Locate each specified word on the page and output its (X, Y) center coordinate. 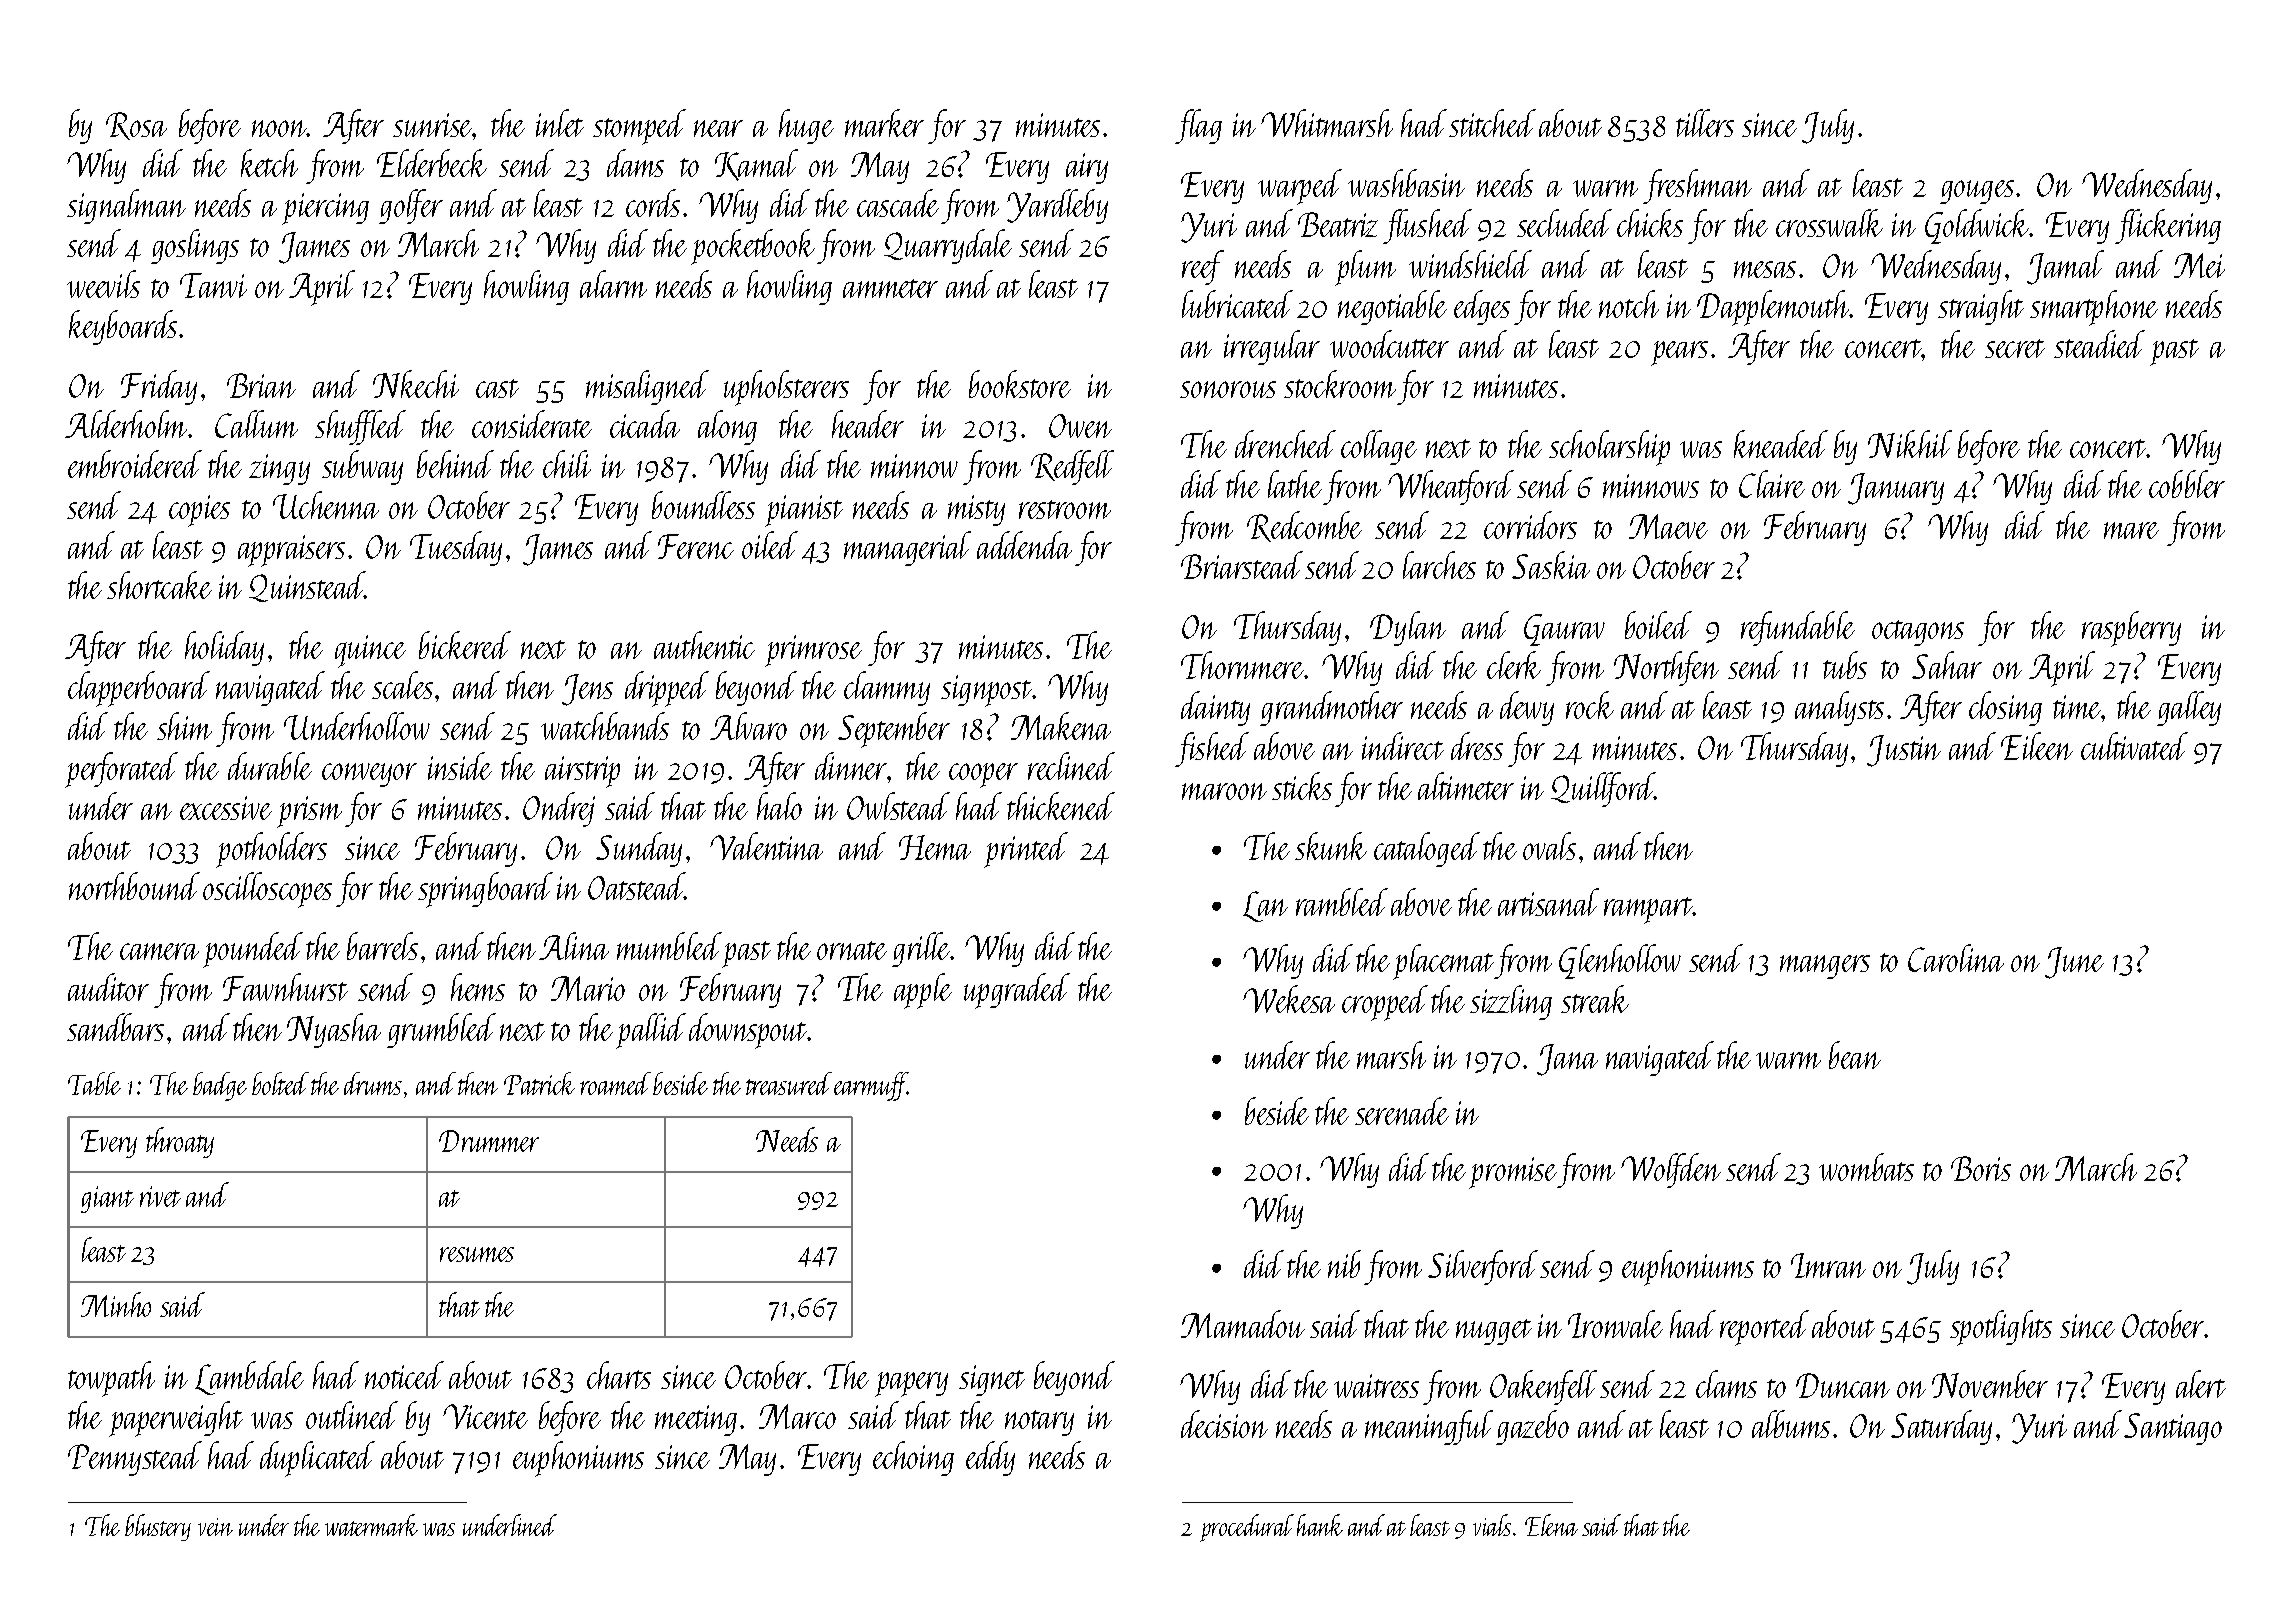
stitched (1492, 123)
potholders (271, 850)
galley (2189, 708)
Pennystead (135, 1458)
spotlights (2001, 1328)
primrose (813, 651)
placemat (1443, 962)
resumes (477, 1254)
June (2074, 963)
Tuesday (456, 548)
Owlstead (898, 806)
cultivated (2134, 746)
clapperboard (139, 689)
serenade (1402, 1111)
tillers (1705, 123)
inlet (560, 123)
